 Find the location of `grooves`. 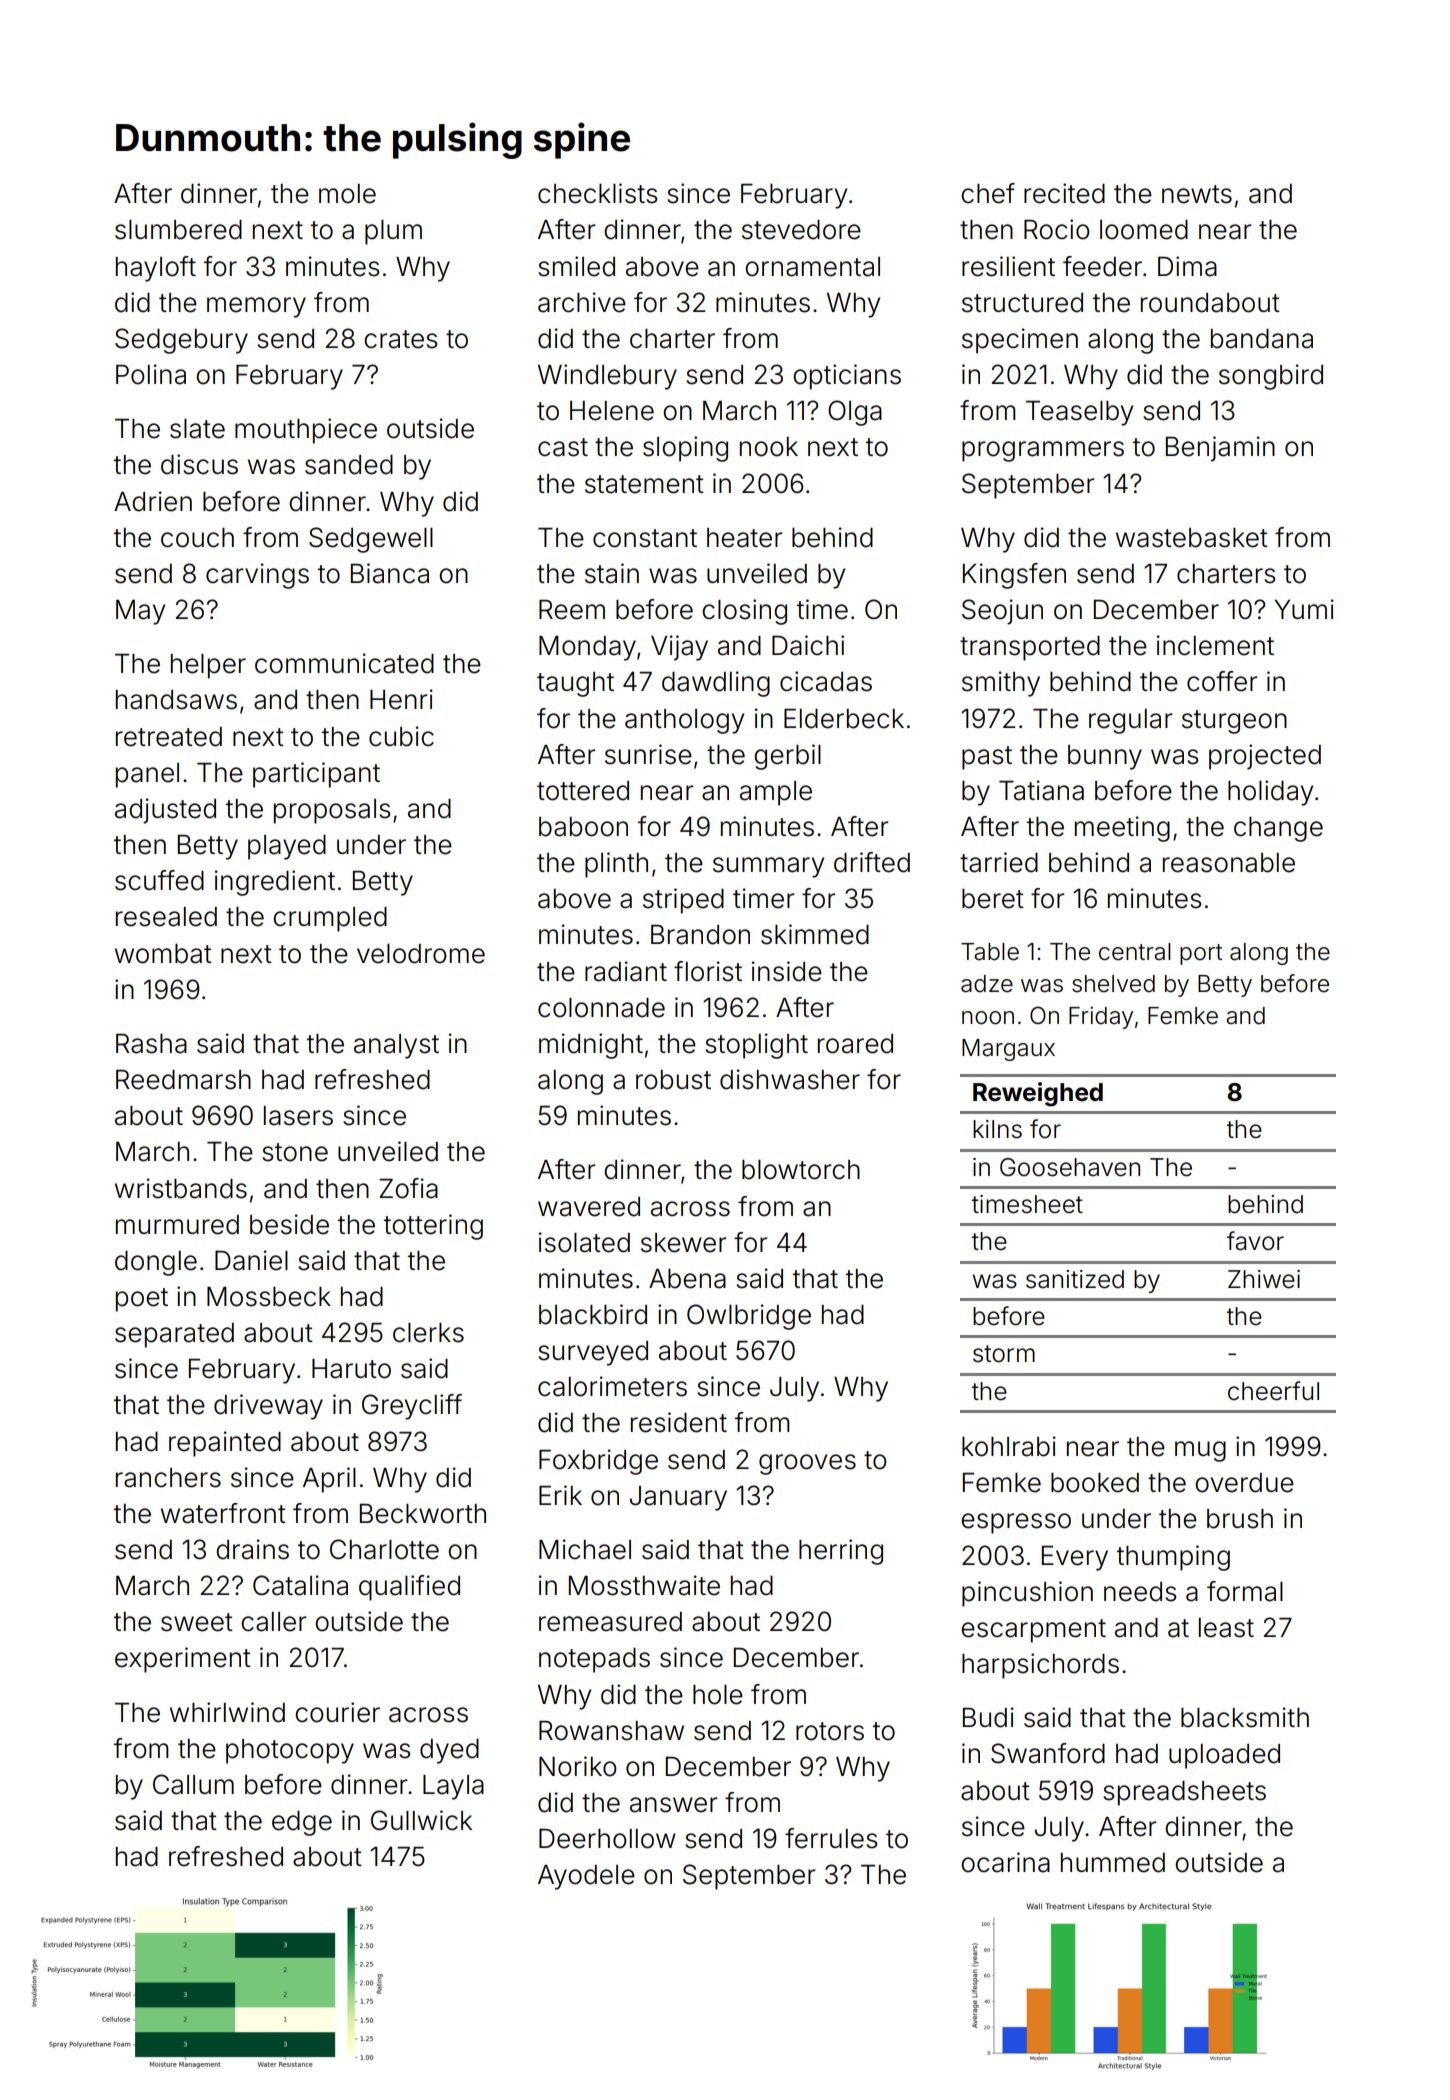

grooves is located at coordinates (807, 1464).
